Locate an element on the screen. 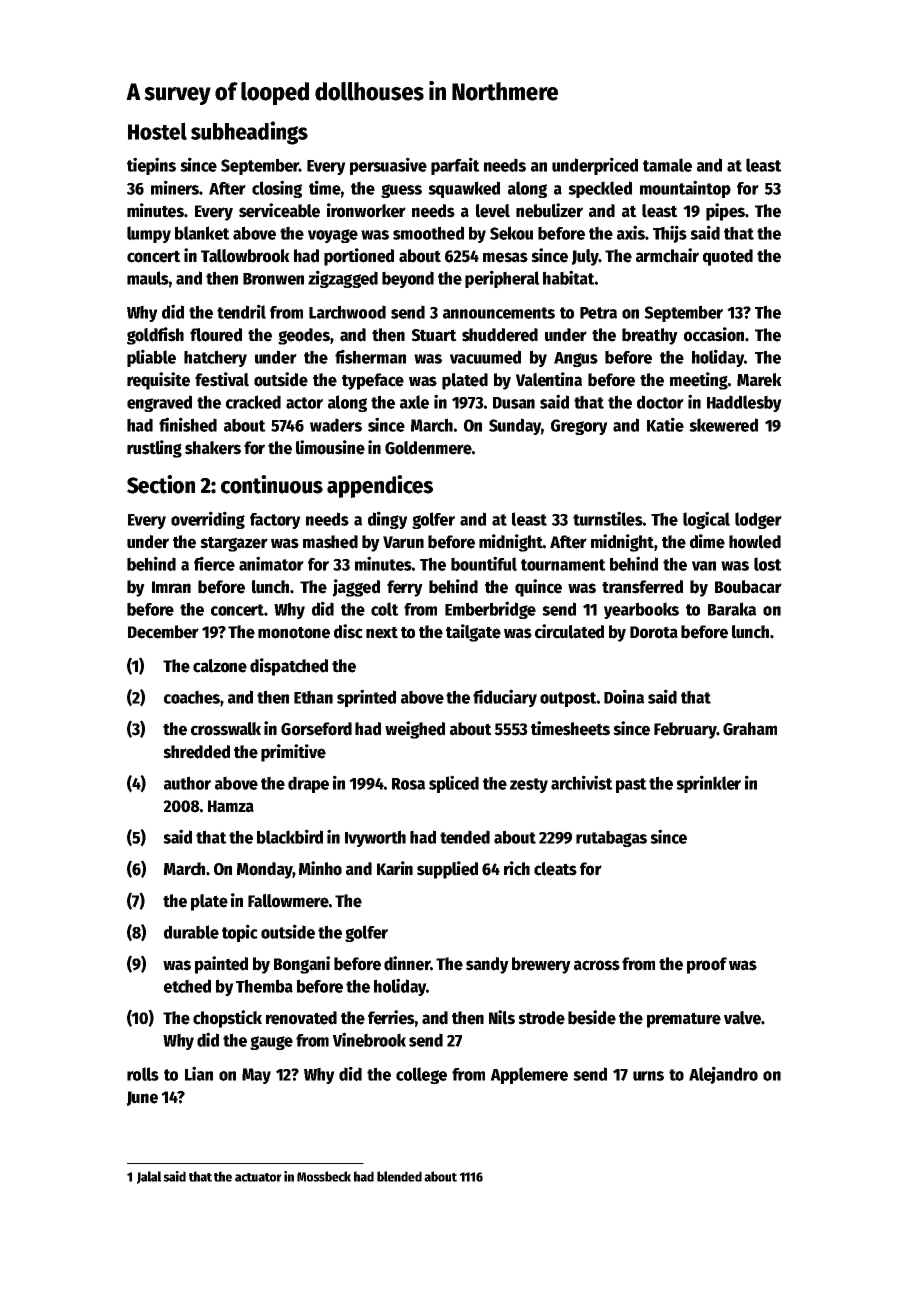 The height and width of the screenshot is (1316, 908). pipes is located at coordinates (725, 212).
